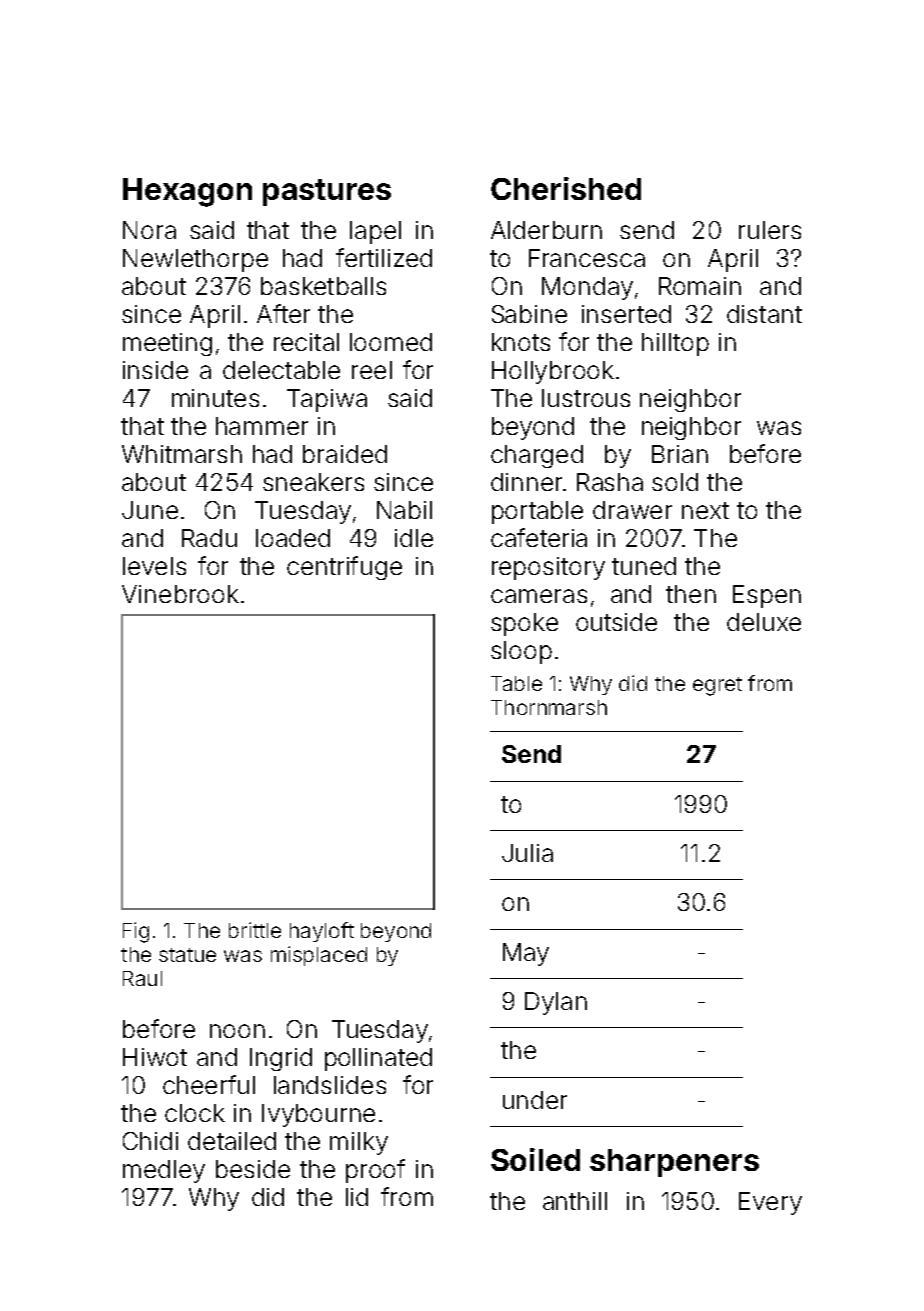 This screenshot has height=1311, width=924. I want to click on Alderburn, so click(546, 230).
